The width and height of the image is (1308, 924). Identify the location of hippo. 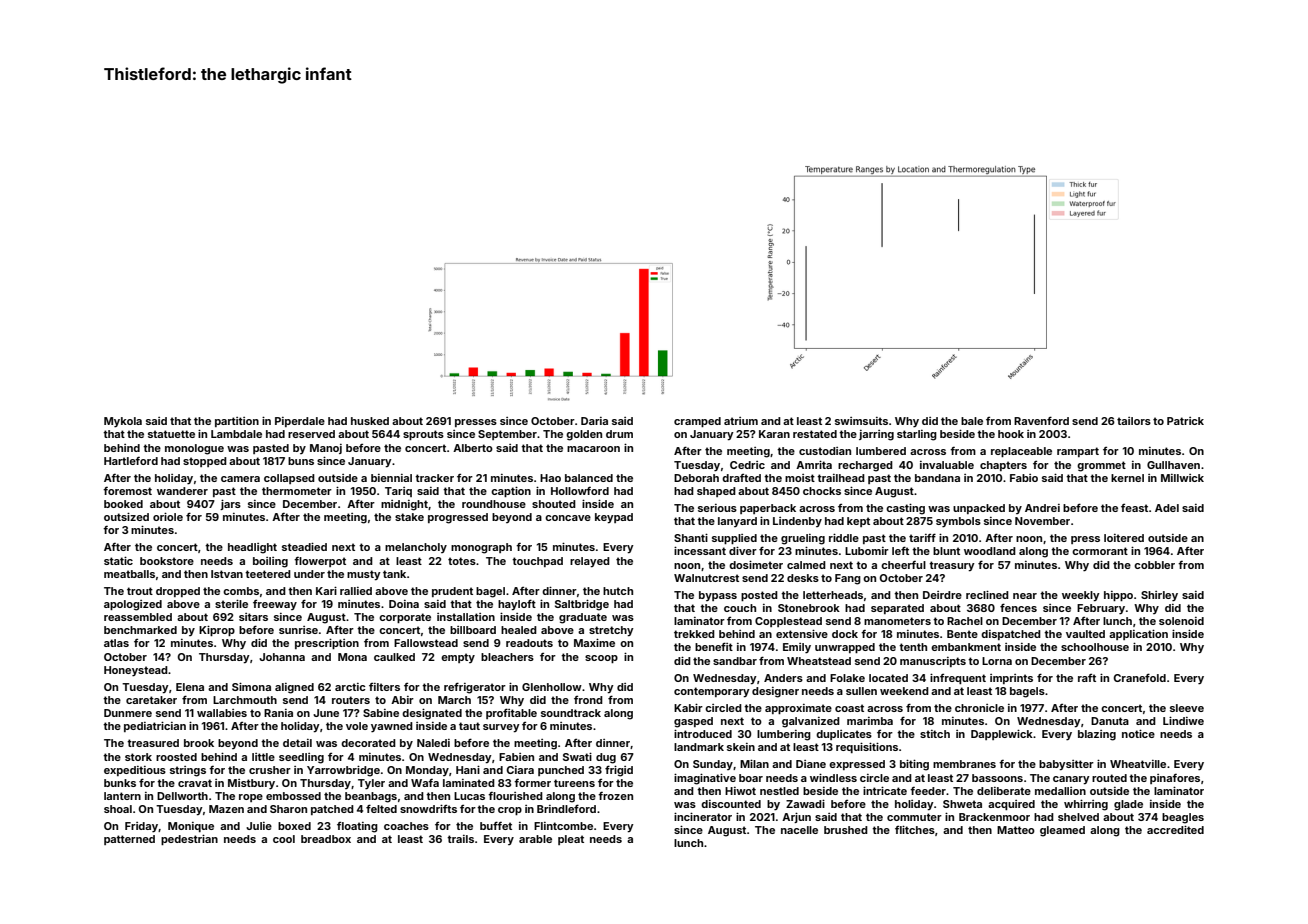
(1118, 596).
